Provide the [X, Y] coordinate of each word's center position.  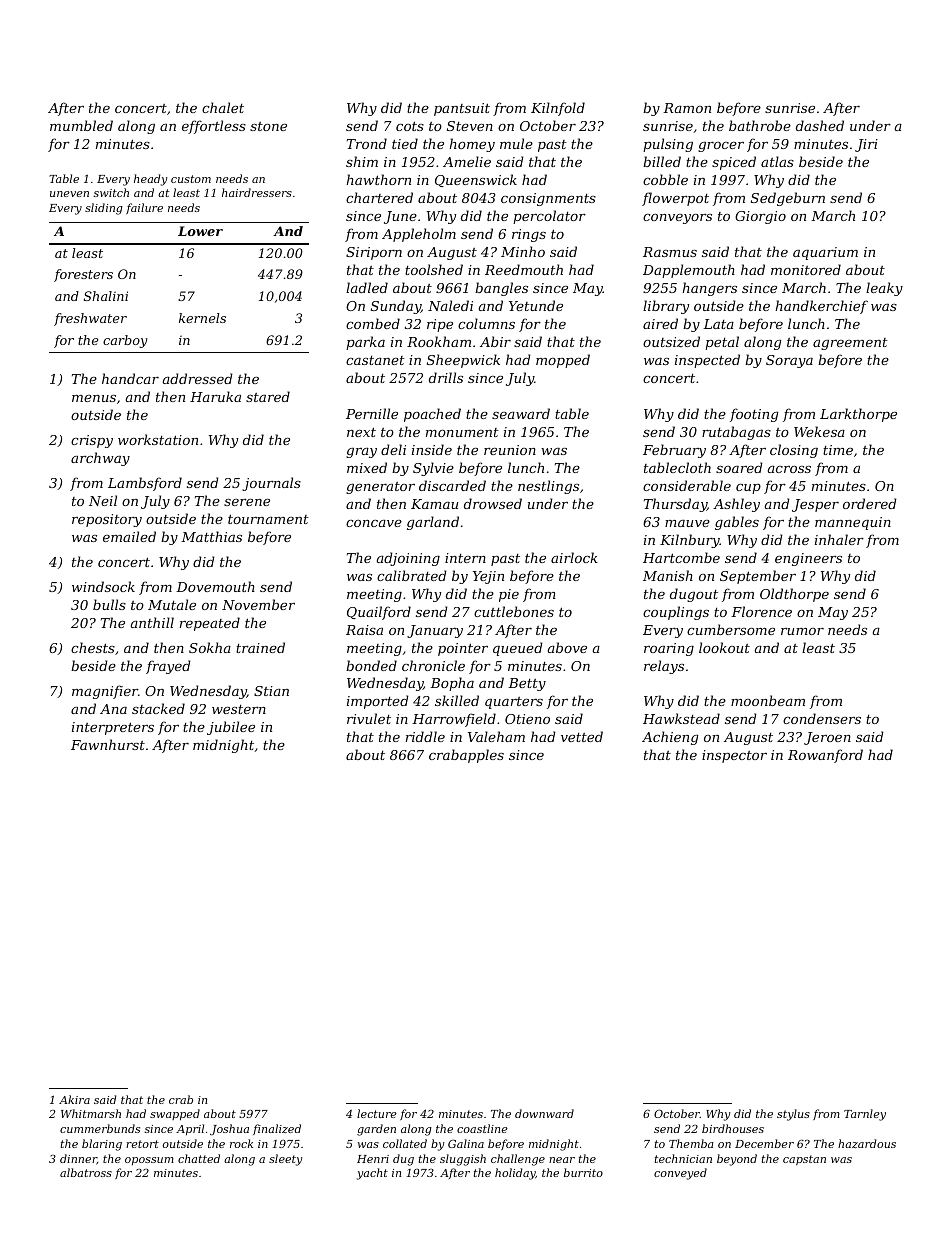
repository [107, 520]
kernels [202, 318]
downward [544, 1113]
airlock [574, 557]
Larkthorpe [858, 415]
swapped [175, 1114]
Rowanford [825, 756]
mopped [563, 361]
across [789, 469]
